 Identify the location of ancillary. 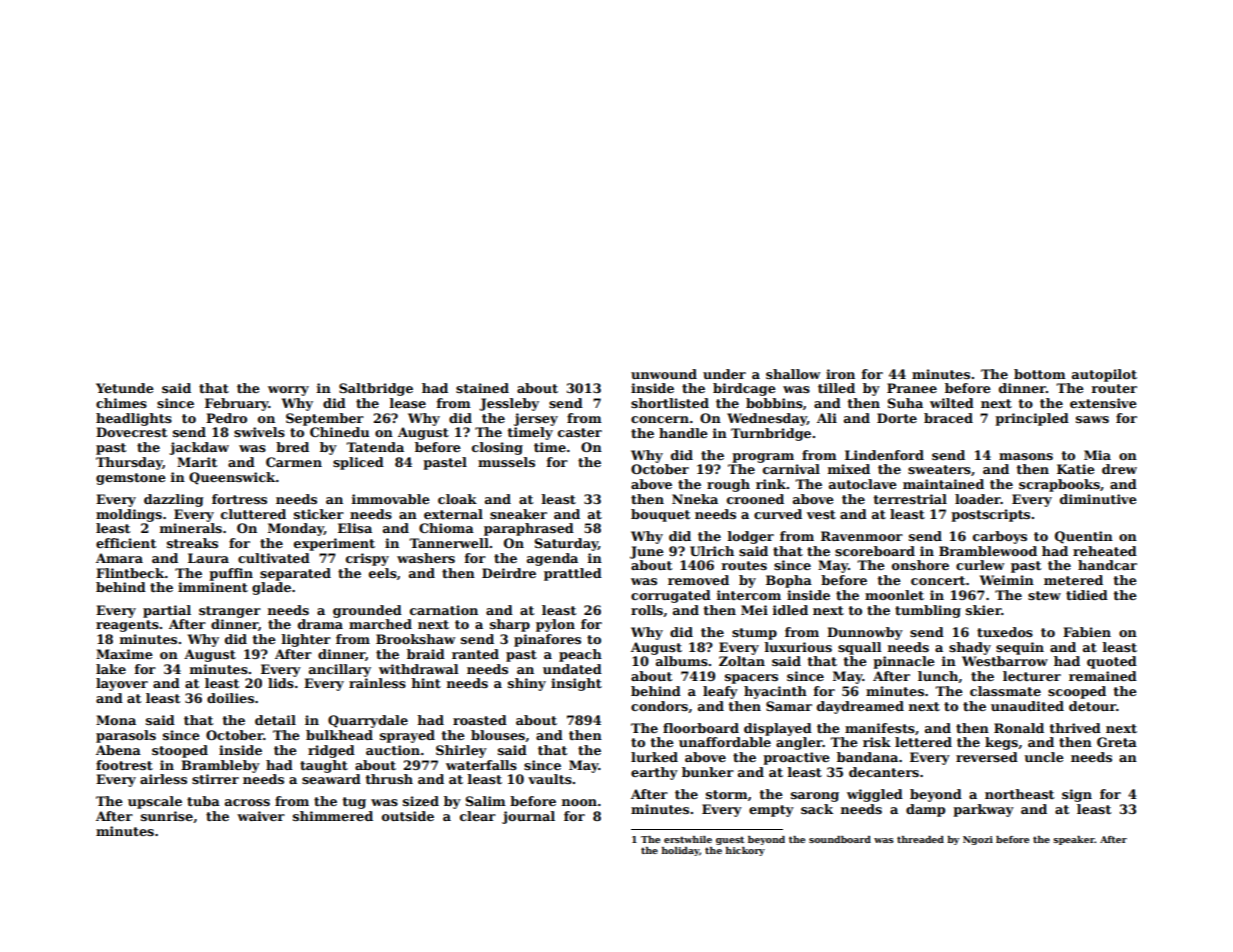
(340, 670).
